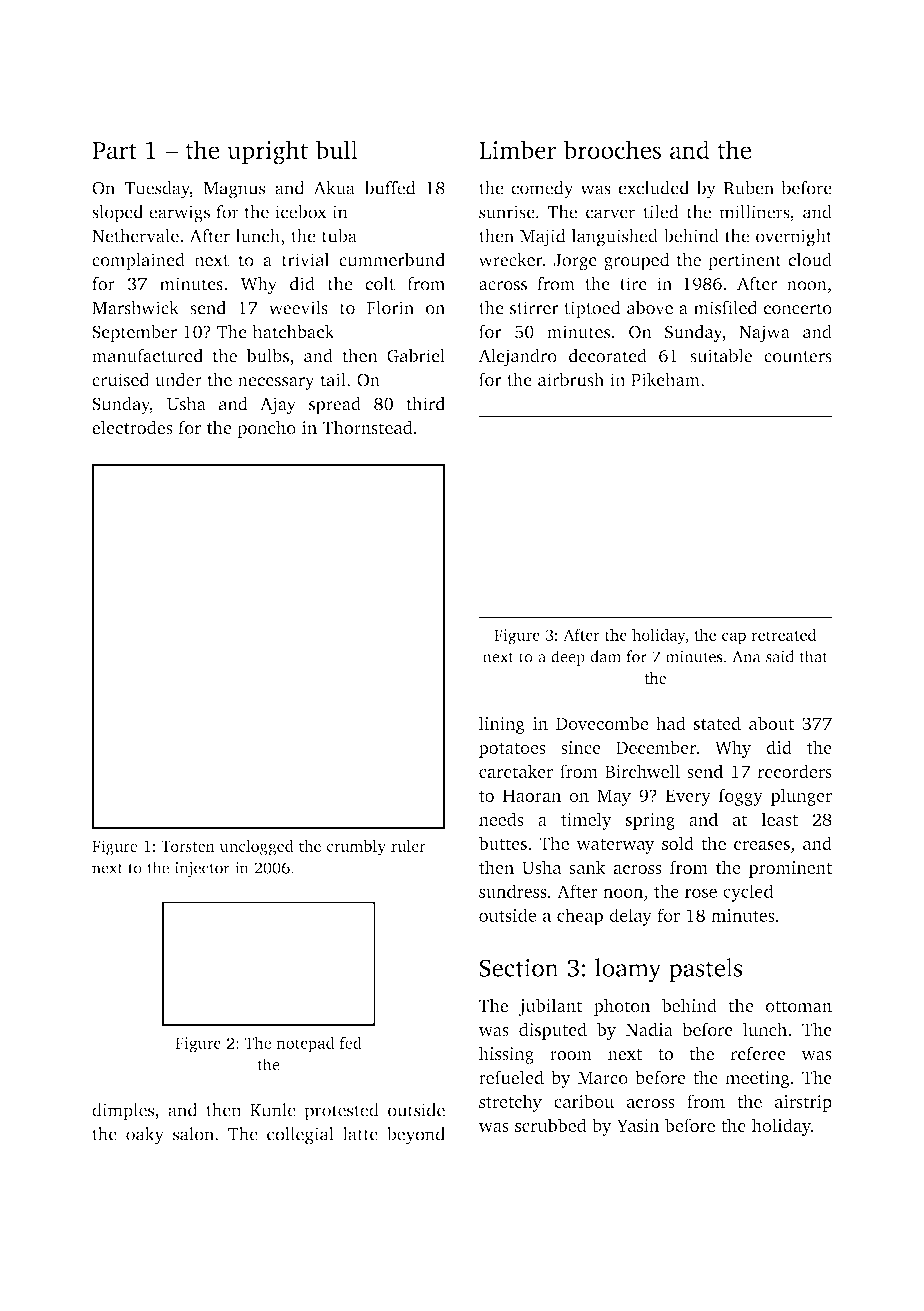 The height and width of the screenshot is (1311, 924). I want to click on sundress, so click(513, 891).
